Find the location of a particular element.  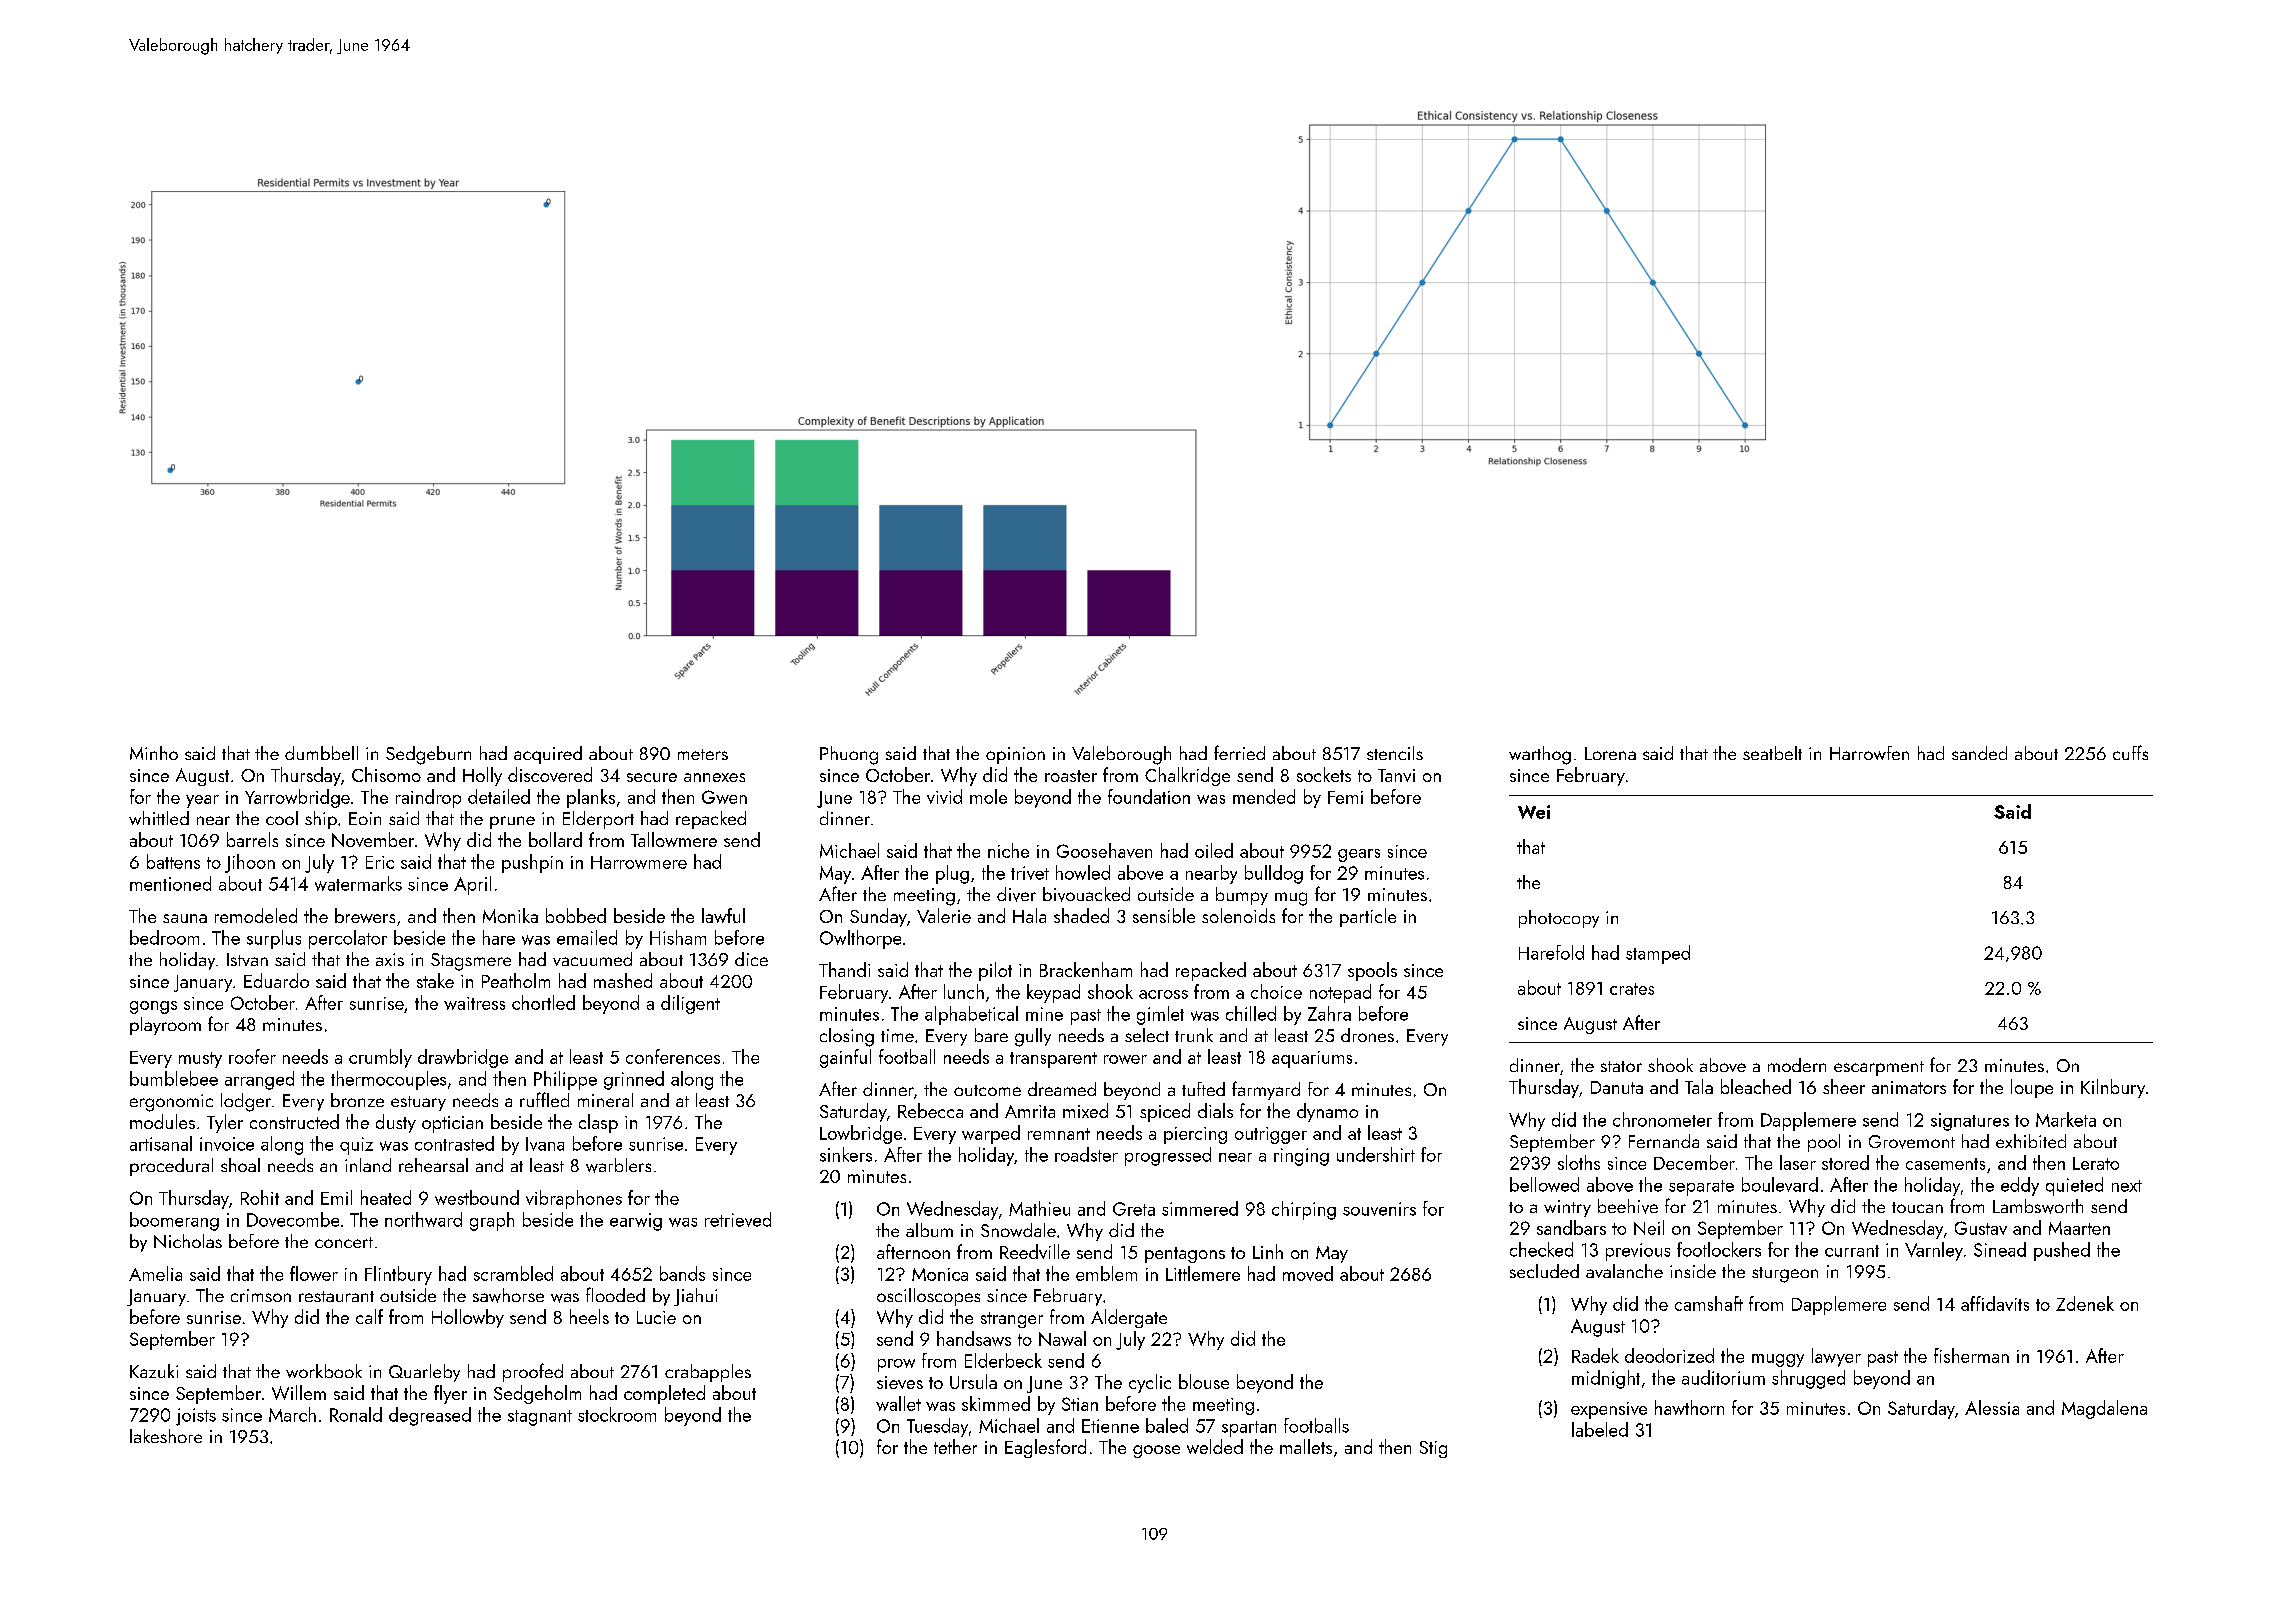

Eaglesford is located at coordinates (1045, 1448).
